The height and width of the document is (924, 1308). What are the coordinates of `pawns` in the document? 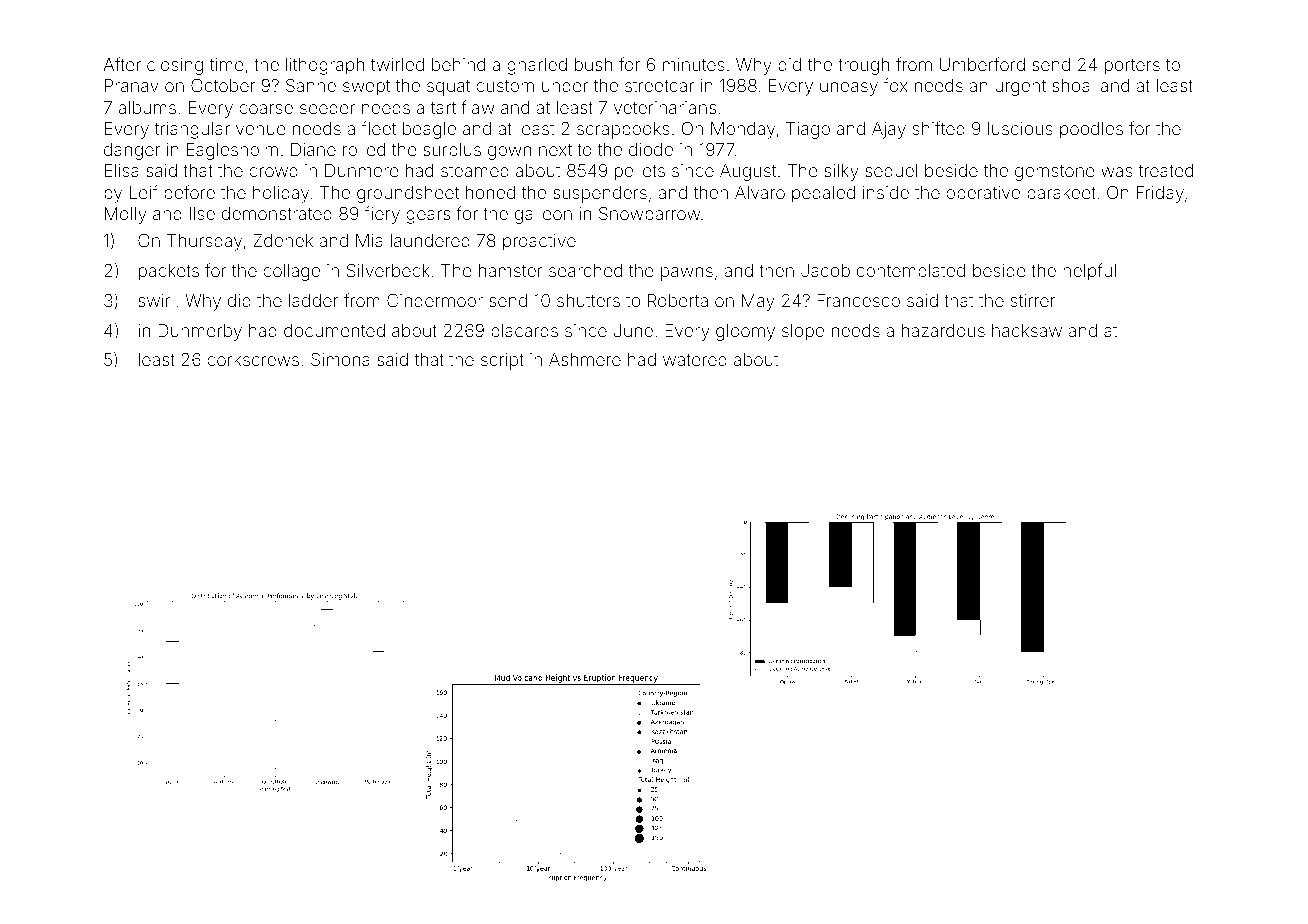 It's located at (687, 274).
